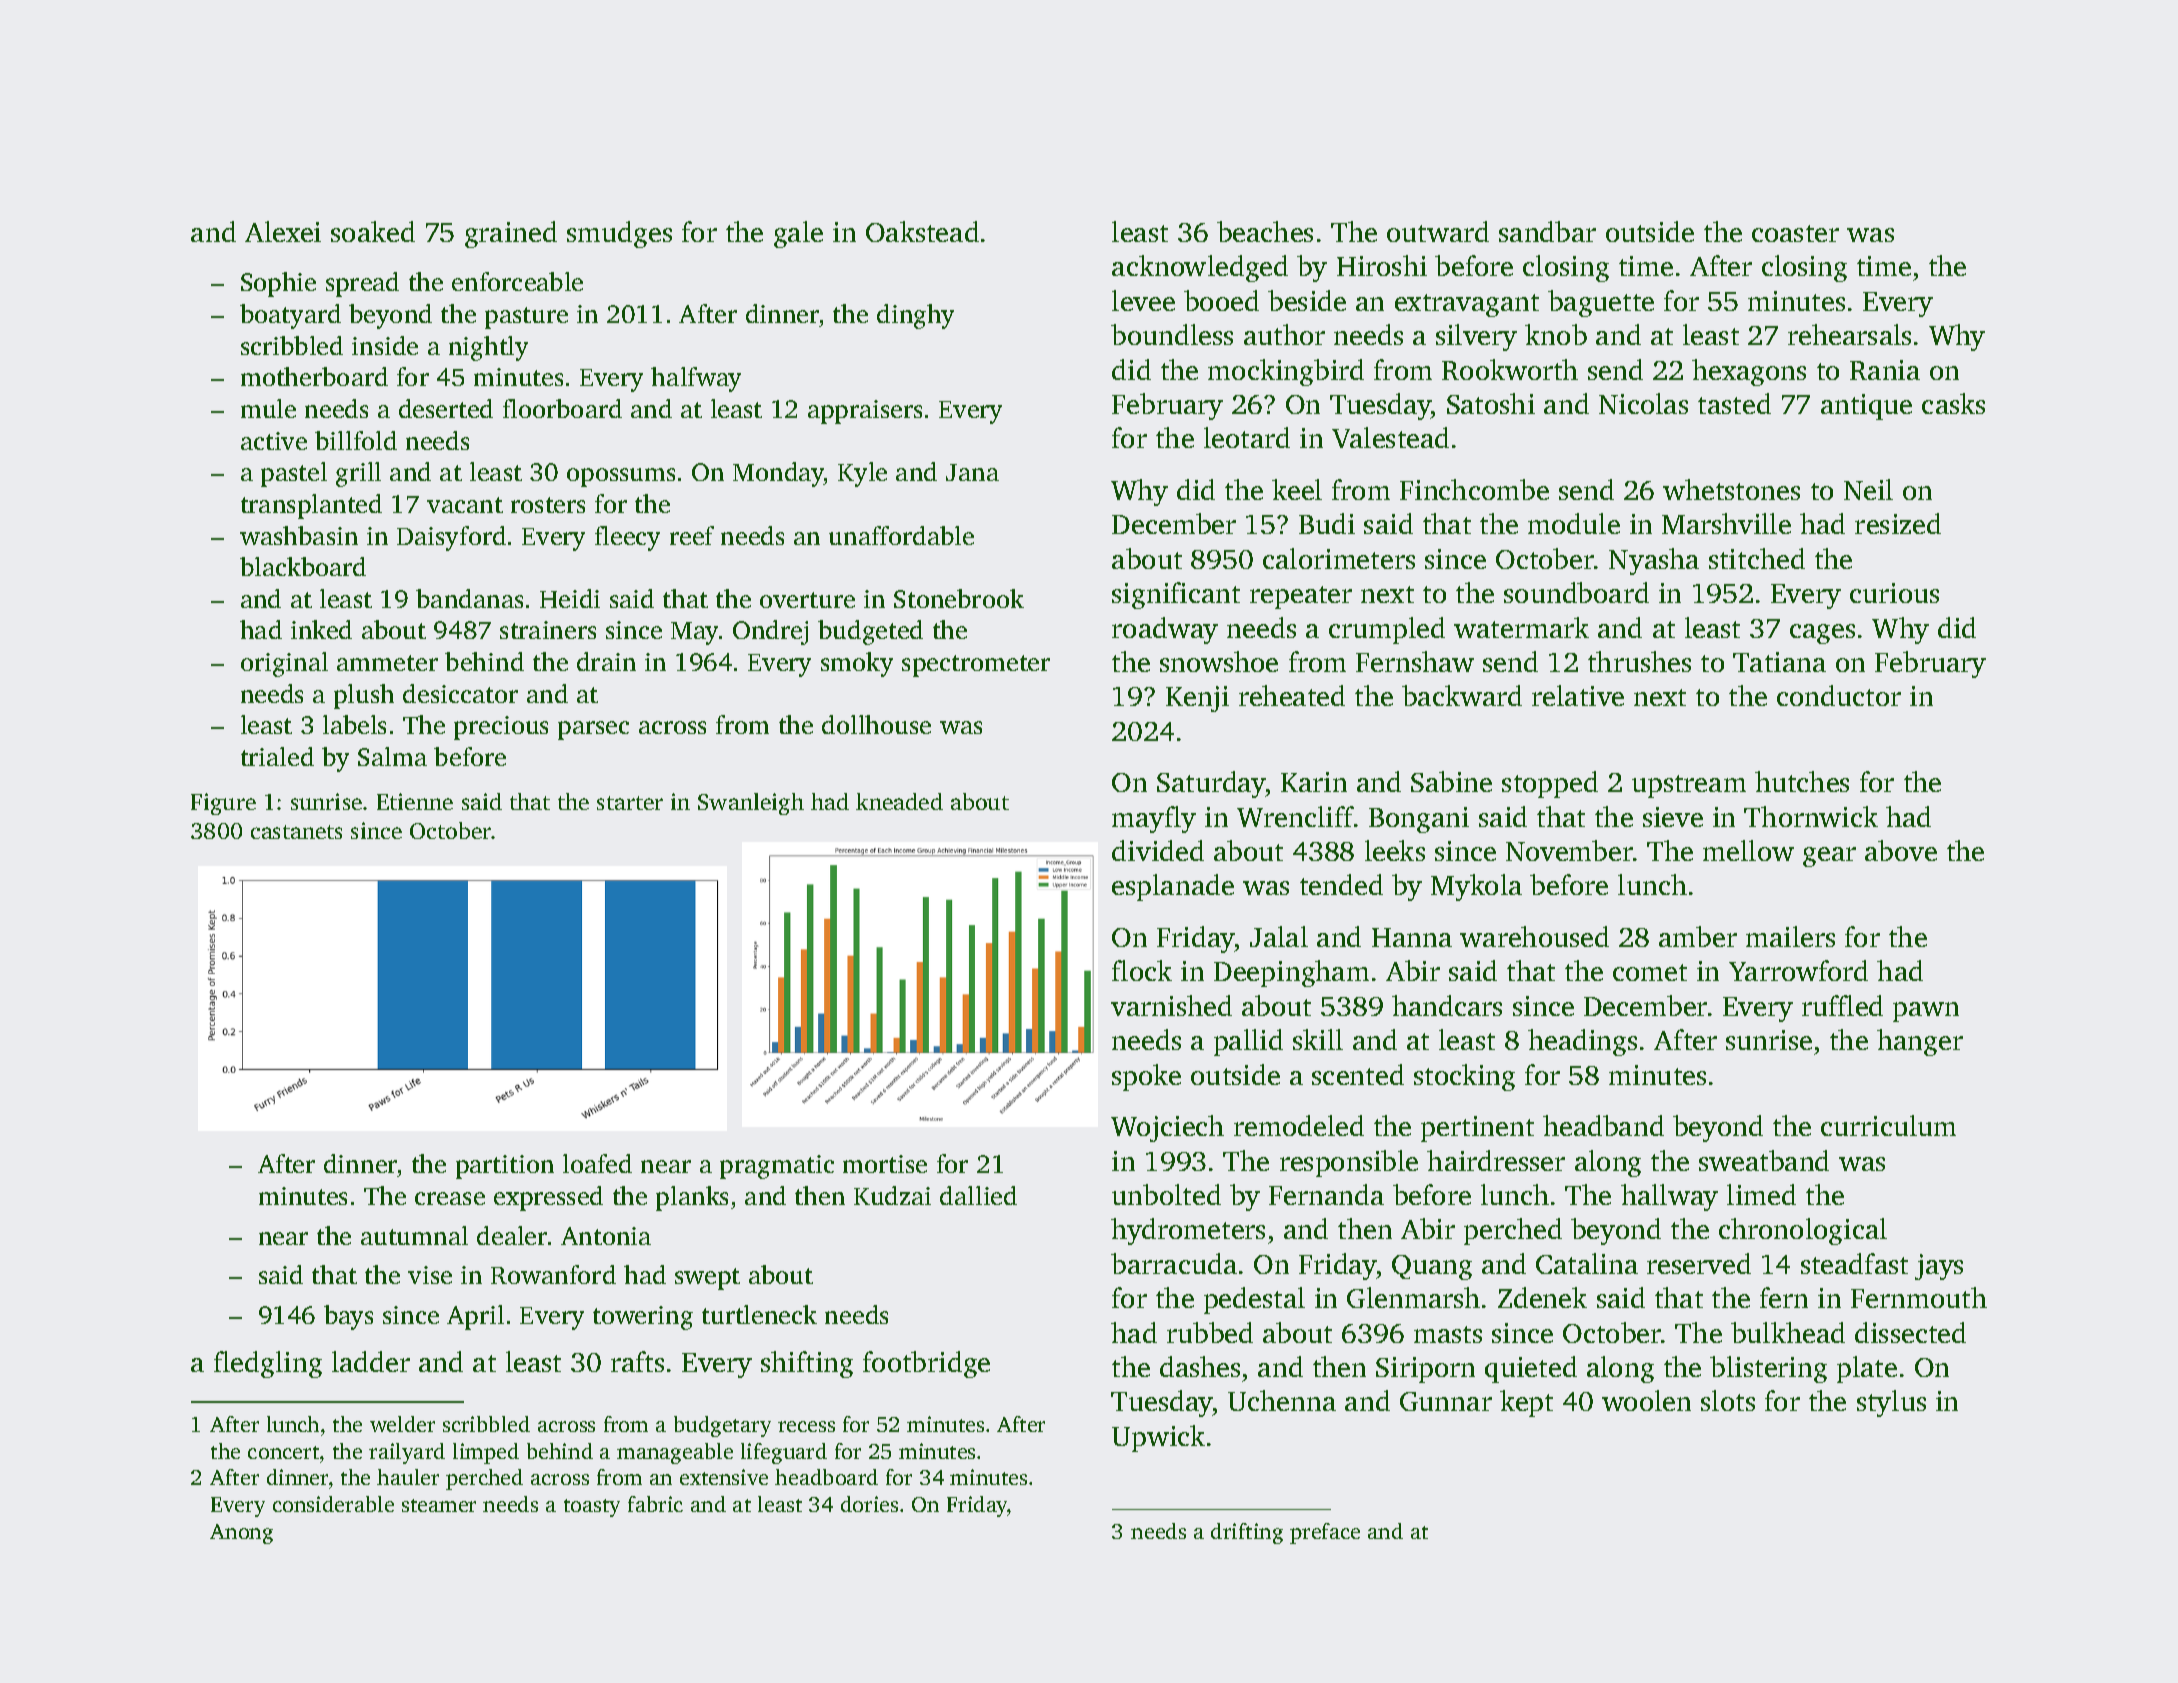  I want to click on Oakstead, so click(922, 231).
